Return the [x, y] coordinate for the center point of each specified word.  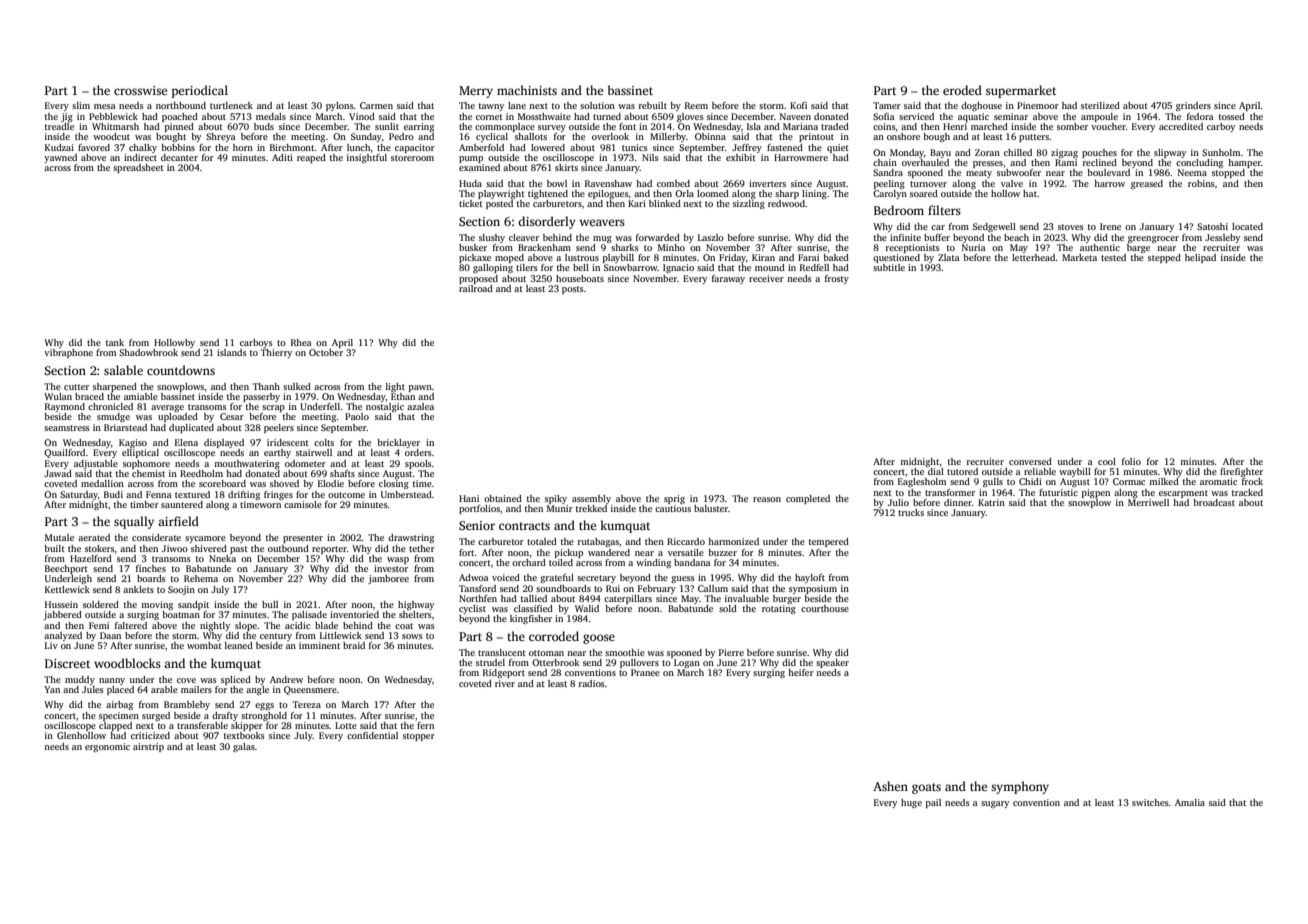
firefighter [1241, 472]
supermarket [1021, 91]
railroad [476, 288]
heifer [801, 672]
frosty [837, 279]
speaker [832, 663]
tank [115, 342]
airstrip [148, 747]
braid [354, 645]
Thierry [276, 353]
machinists [527, 90]
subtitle [889, 267]
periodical [199, 91]
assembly [591, 499]
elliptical [140, 453]
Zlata [949, 257]
